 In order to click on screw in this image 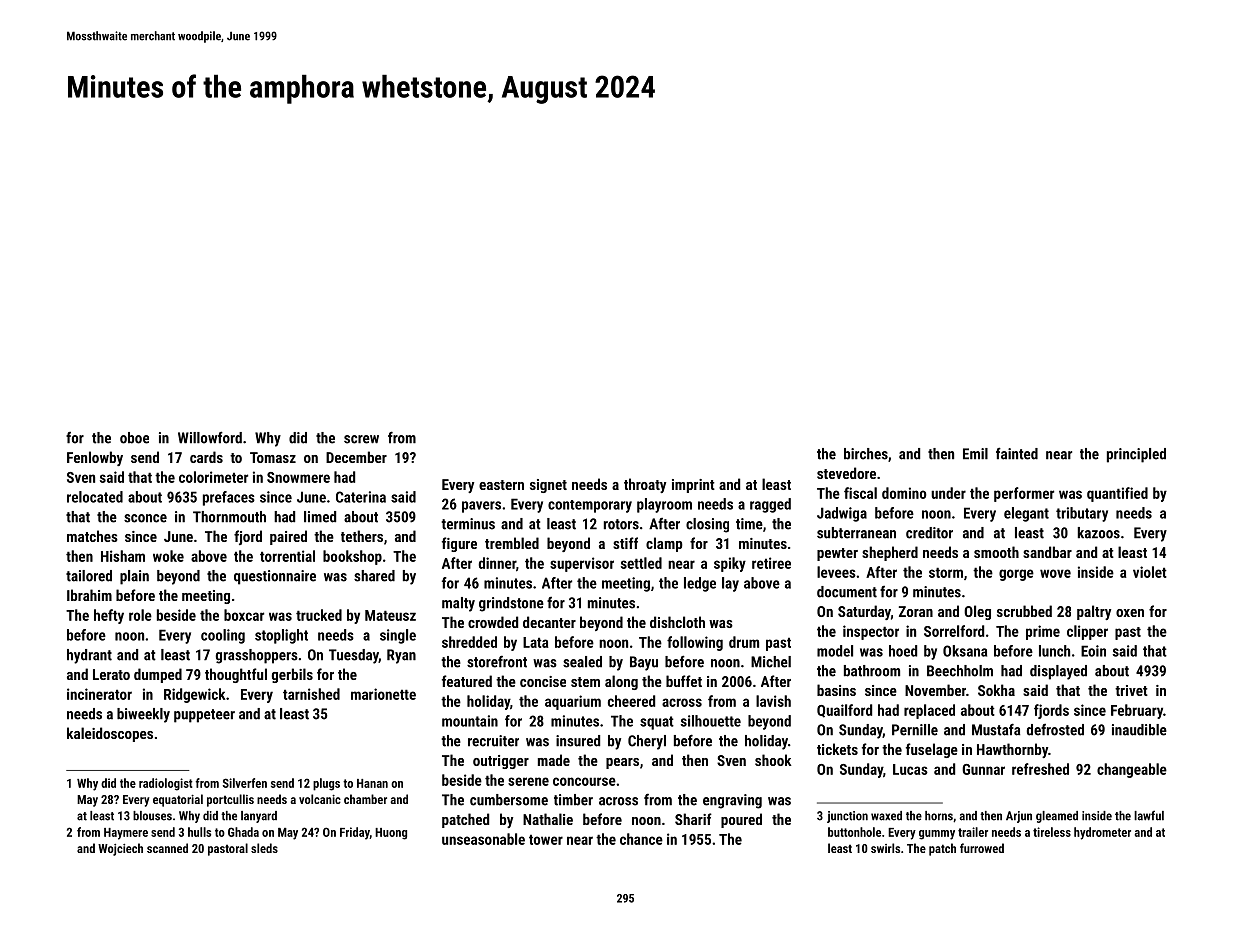, I will do `click(361, 439)`.
